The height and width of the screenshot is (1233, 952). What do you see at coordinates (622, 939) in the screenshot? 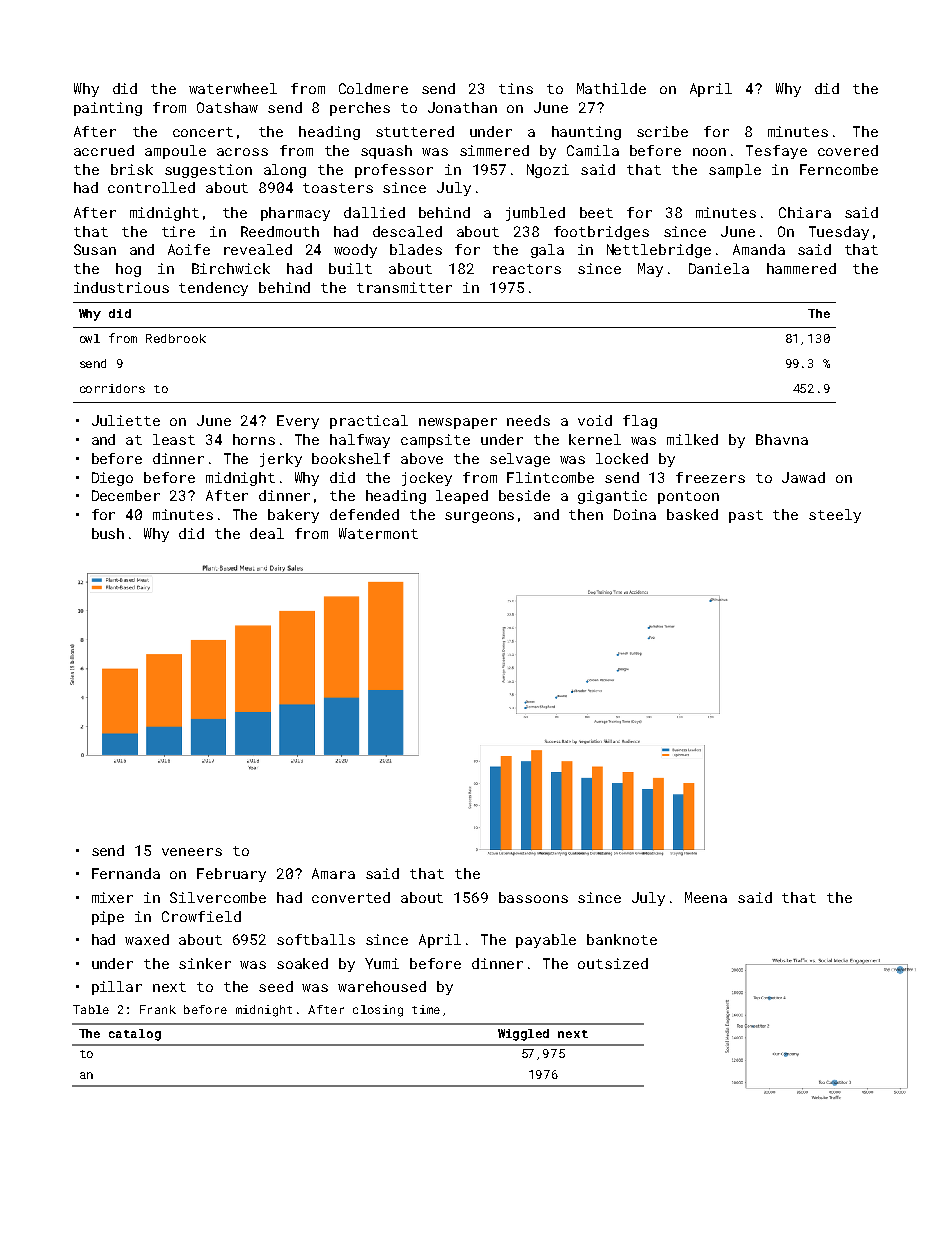
I see `banknote` at bounding box center [622, 939].
